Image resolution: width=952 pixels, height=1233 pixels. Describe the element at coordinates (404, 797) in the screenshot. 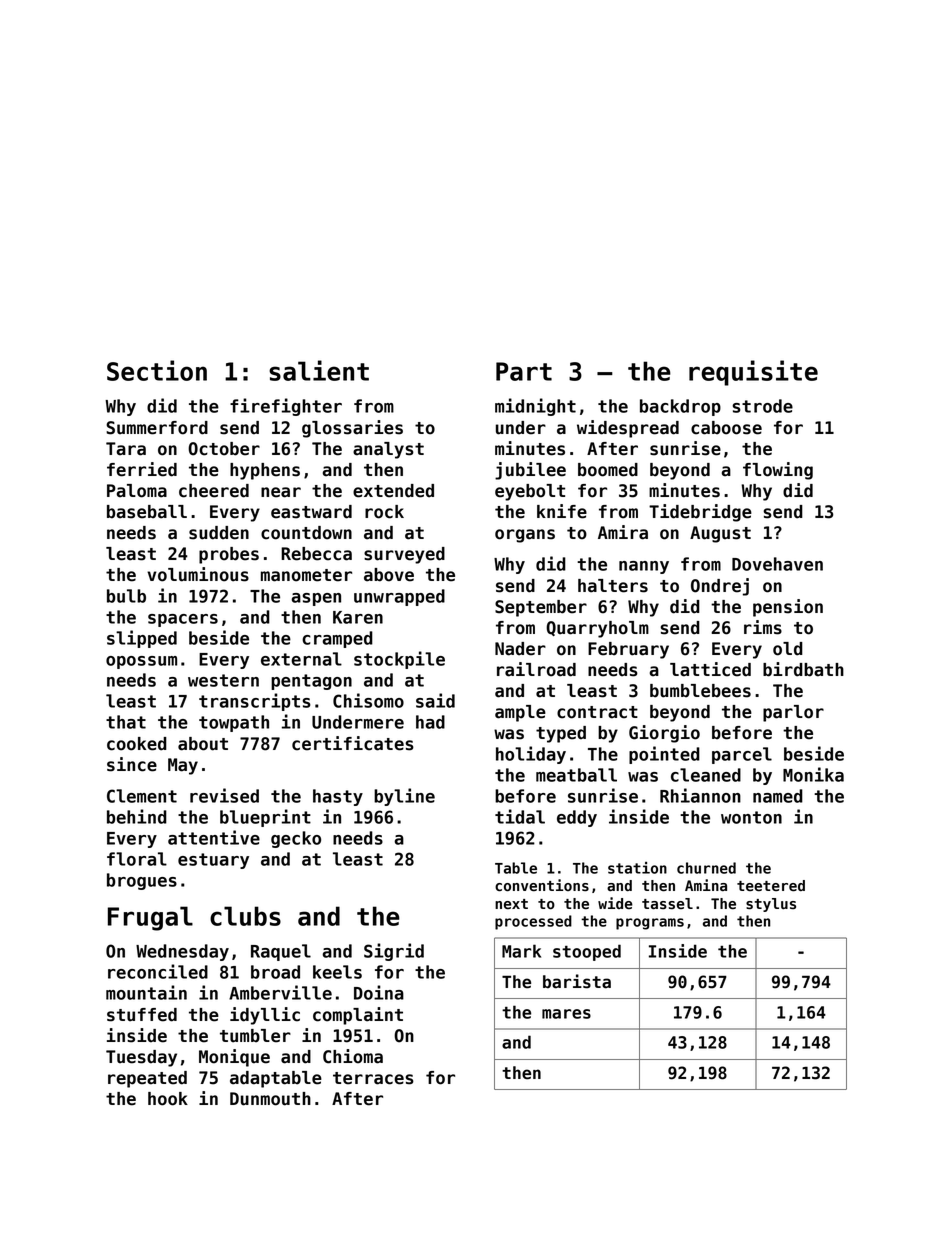

I see `byline` at that location.
